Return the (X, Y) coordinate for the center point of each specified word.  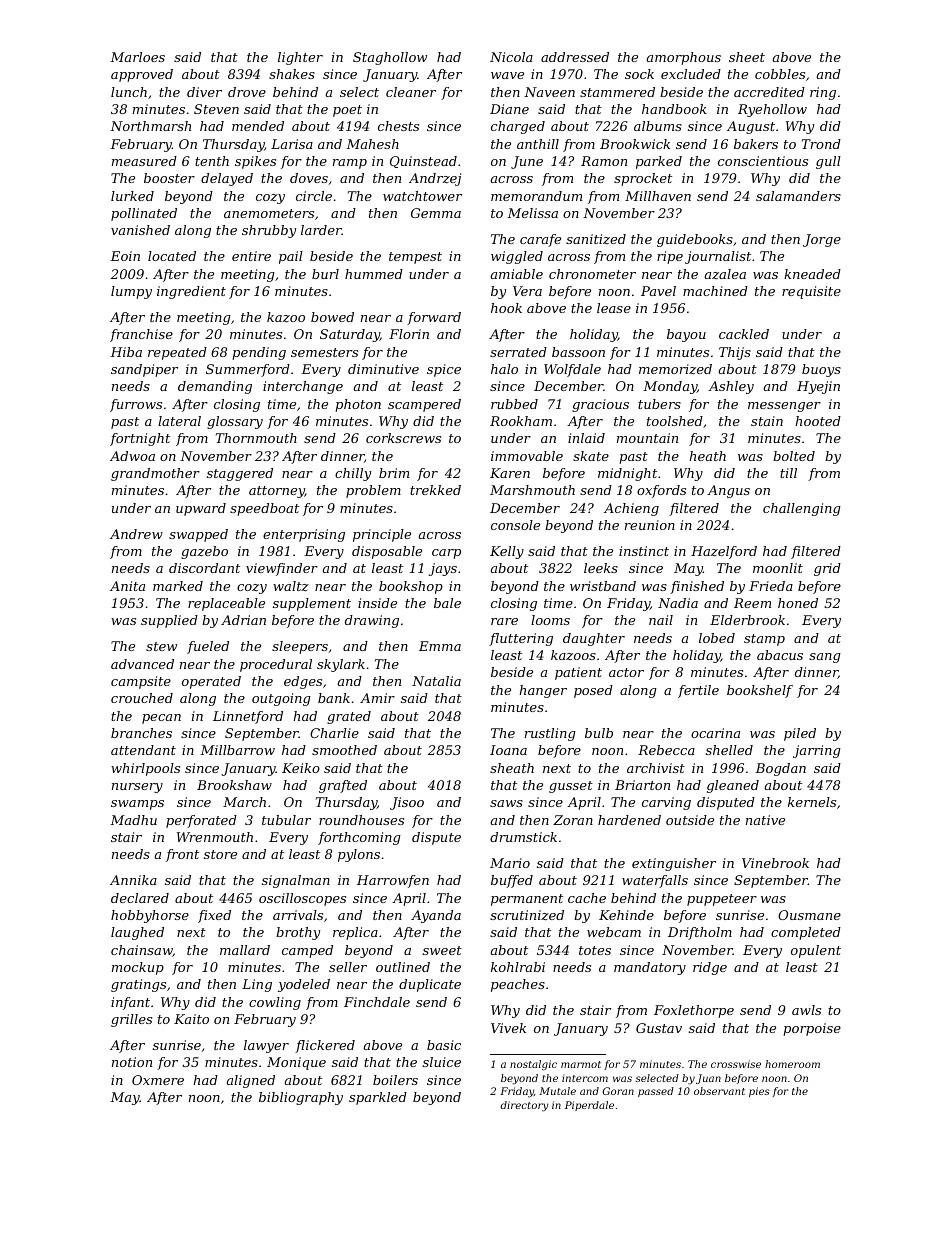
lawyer (266, 1046)
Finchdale (377, 1002)
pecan (161, 719)
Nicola (511, 57)
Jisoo (407, 803)
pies (759, 1092)
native (765, 820)
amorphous (684, 58)
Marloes (137, 57)
